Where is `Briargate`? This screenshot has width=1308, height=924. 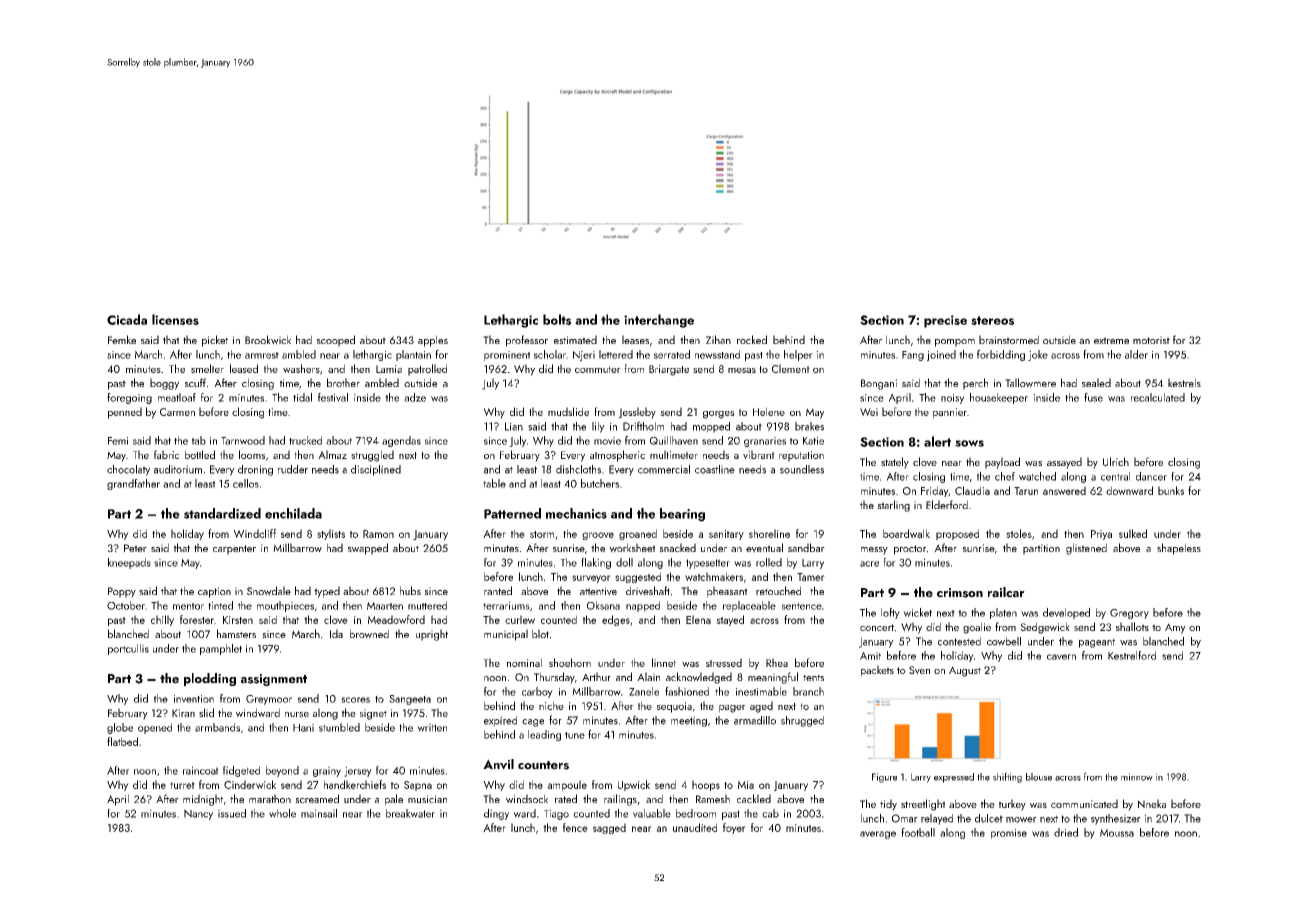 Briargate is located at coordinates (669, 370).
